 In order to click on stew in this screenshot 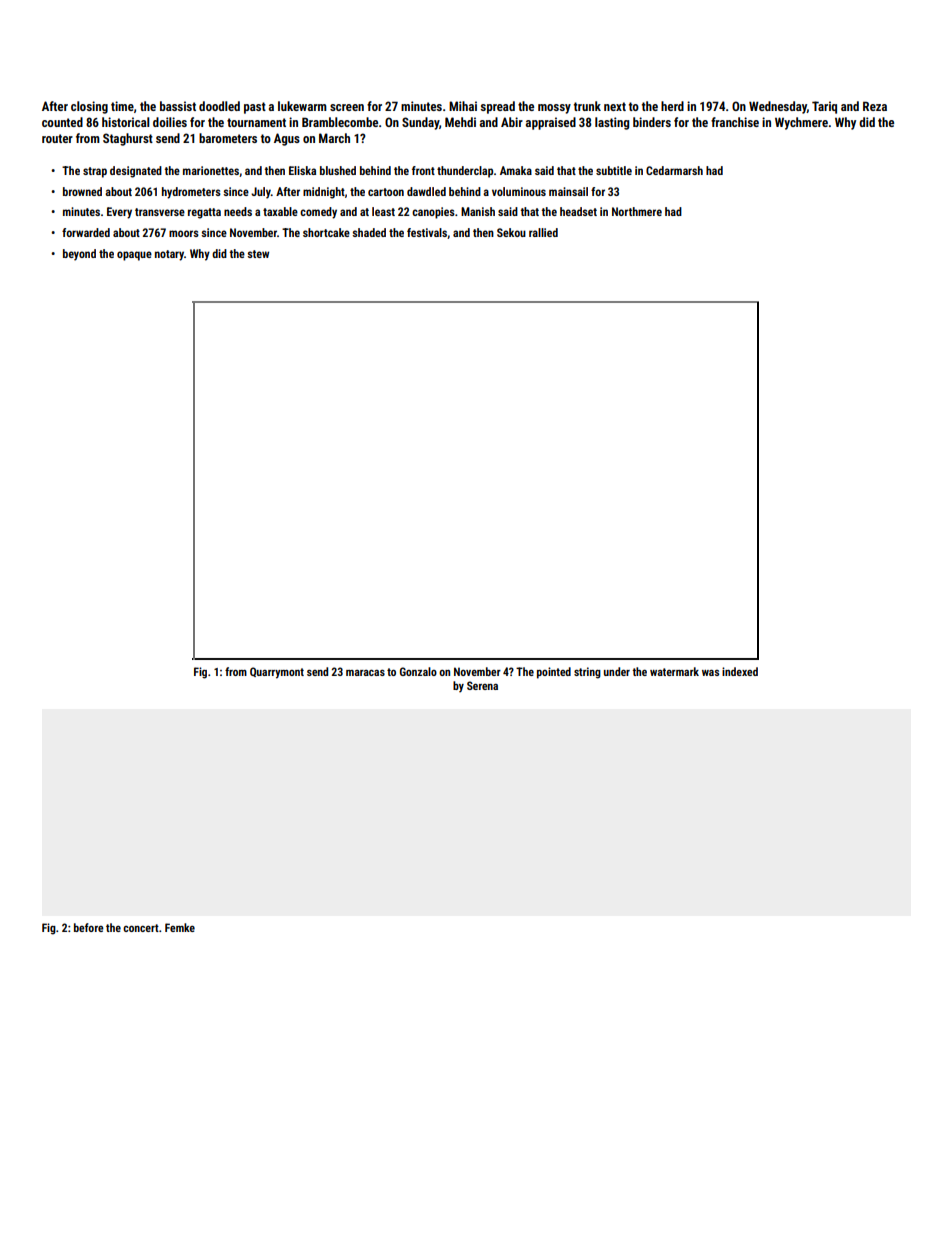, I will do `click(258, 254)`.
